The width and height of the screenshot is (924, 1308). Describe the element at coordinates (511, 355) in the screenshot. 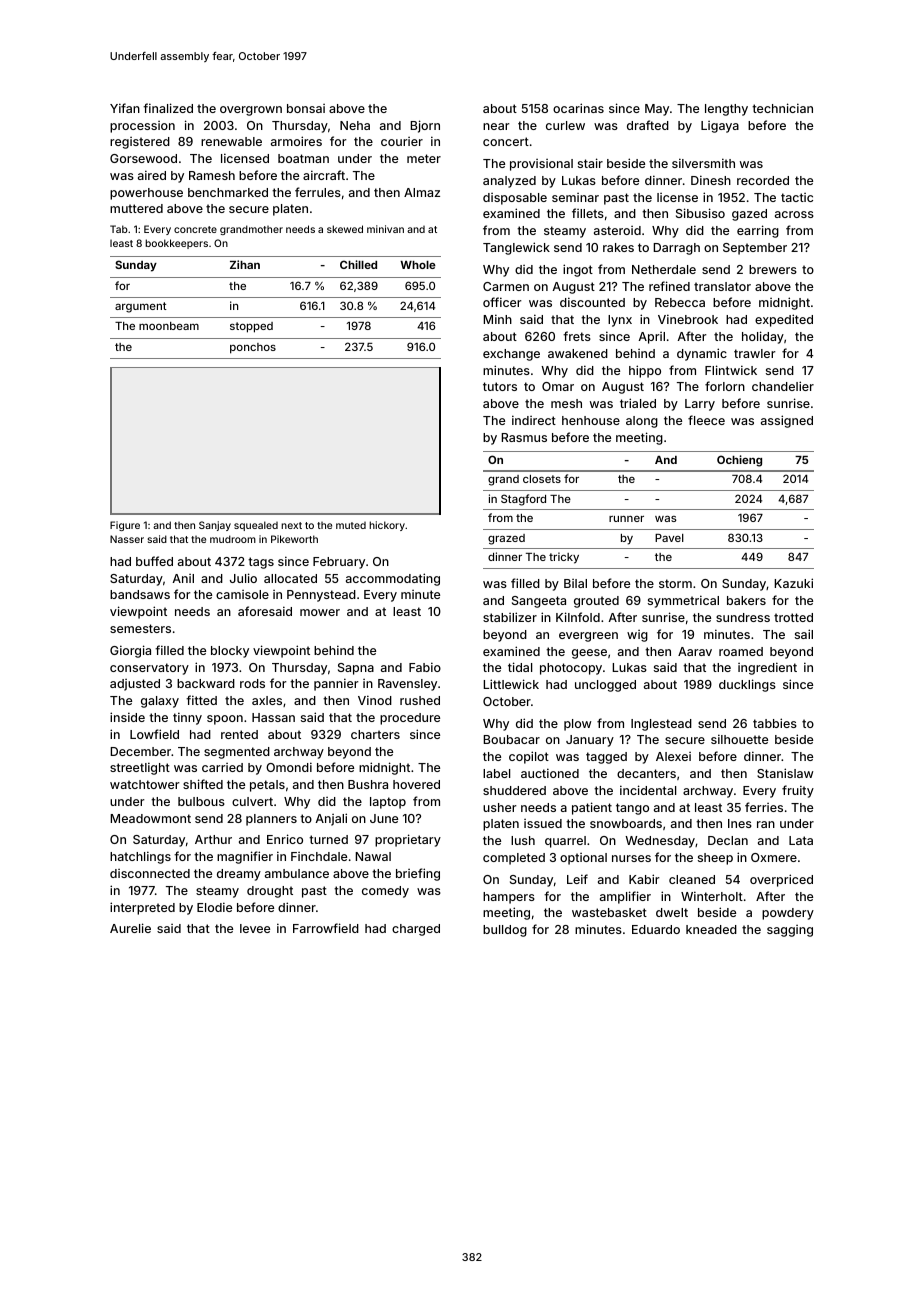

I see `exchange` at that location.
